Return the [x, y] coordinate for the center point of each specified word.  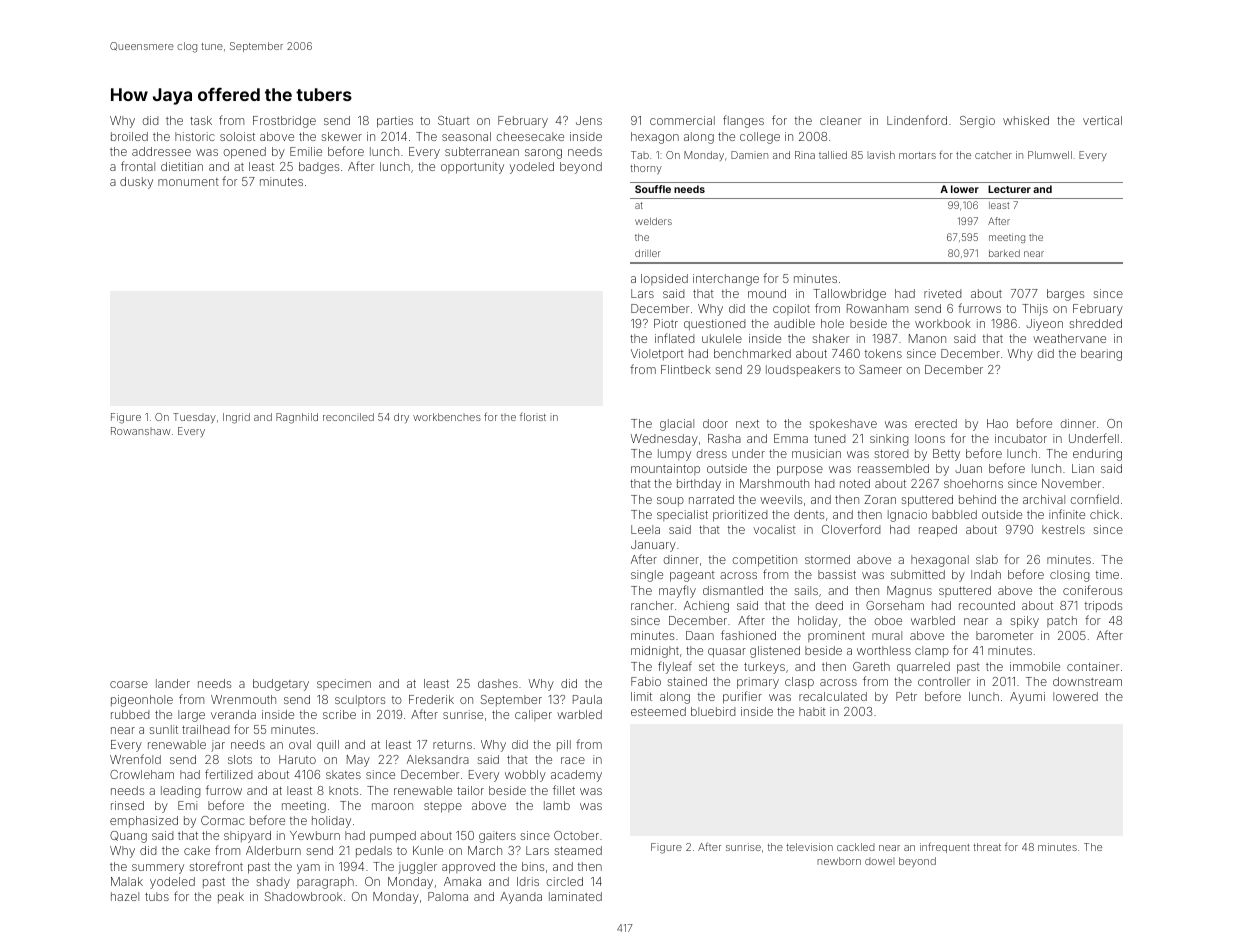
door [715, 423]
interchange [726, 280]
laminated [575, 896]
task [201, 120]
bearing [1101, 355]
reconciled [348, 417]
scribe [339, 714]
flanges [743, 121]
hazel [125, 896]
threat [987, 847]
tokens [883, 353]
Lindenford [917, 120]
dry [401, 418]
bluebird [713, 711]
